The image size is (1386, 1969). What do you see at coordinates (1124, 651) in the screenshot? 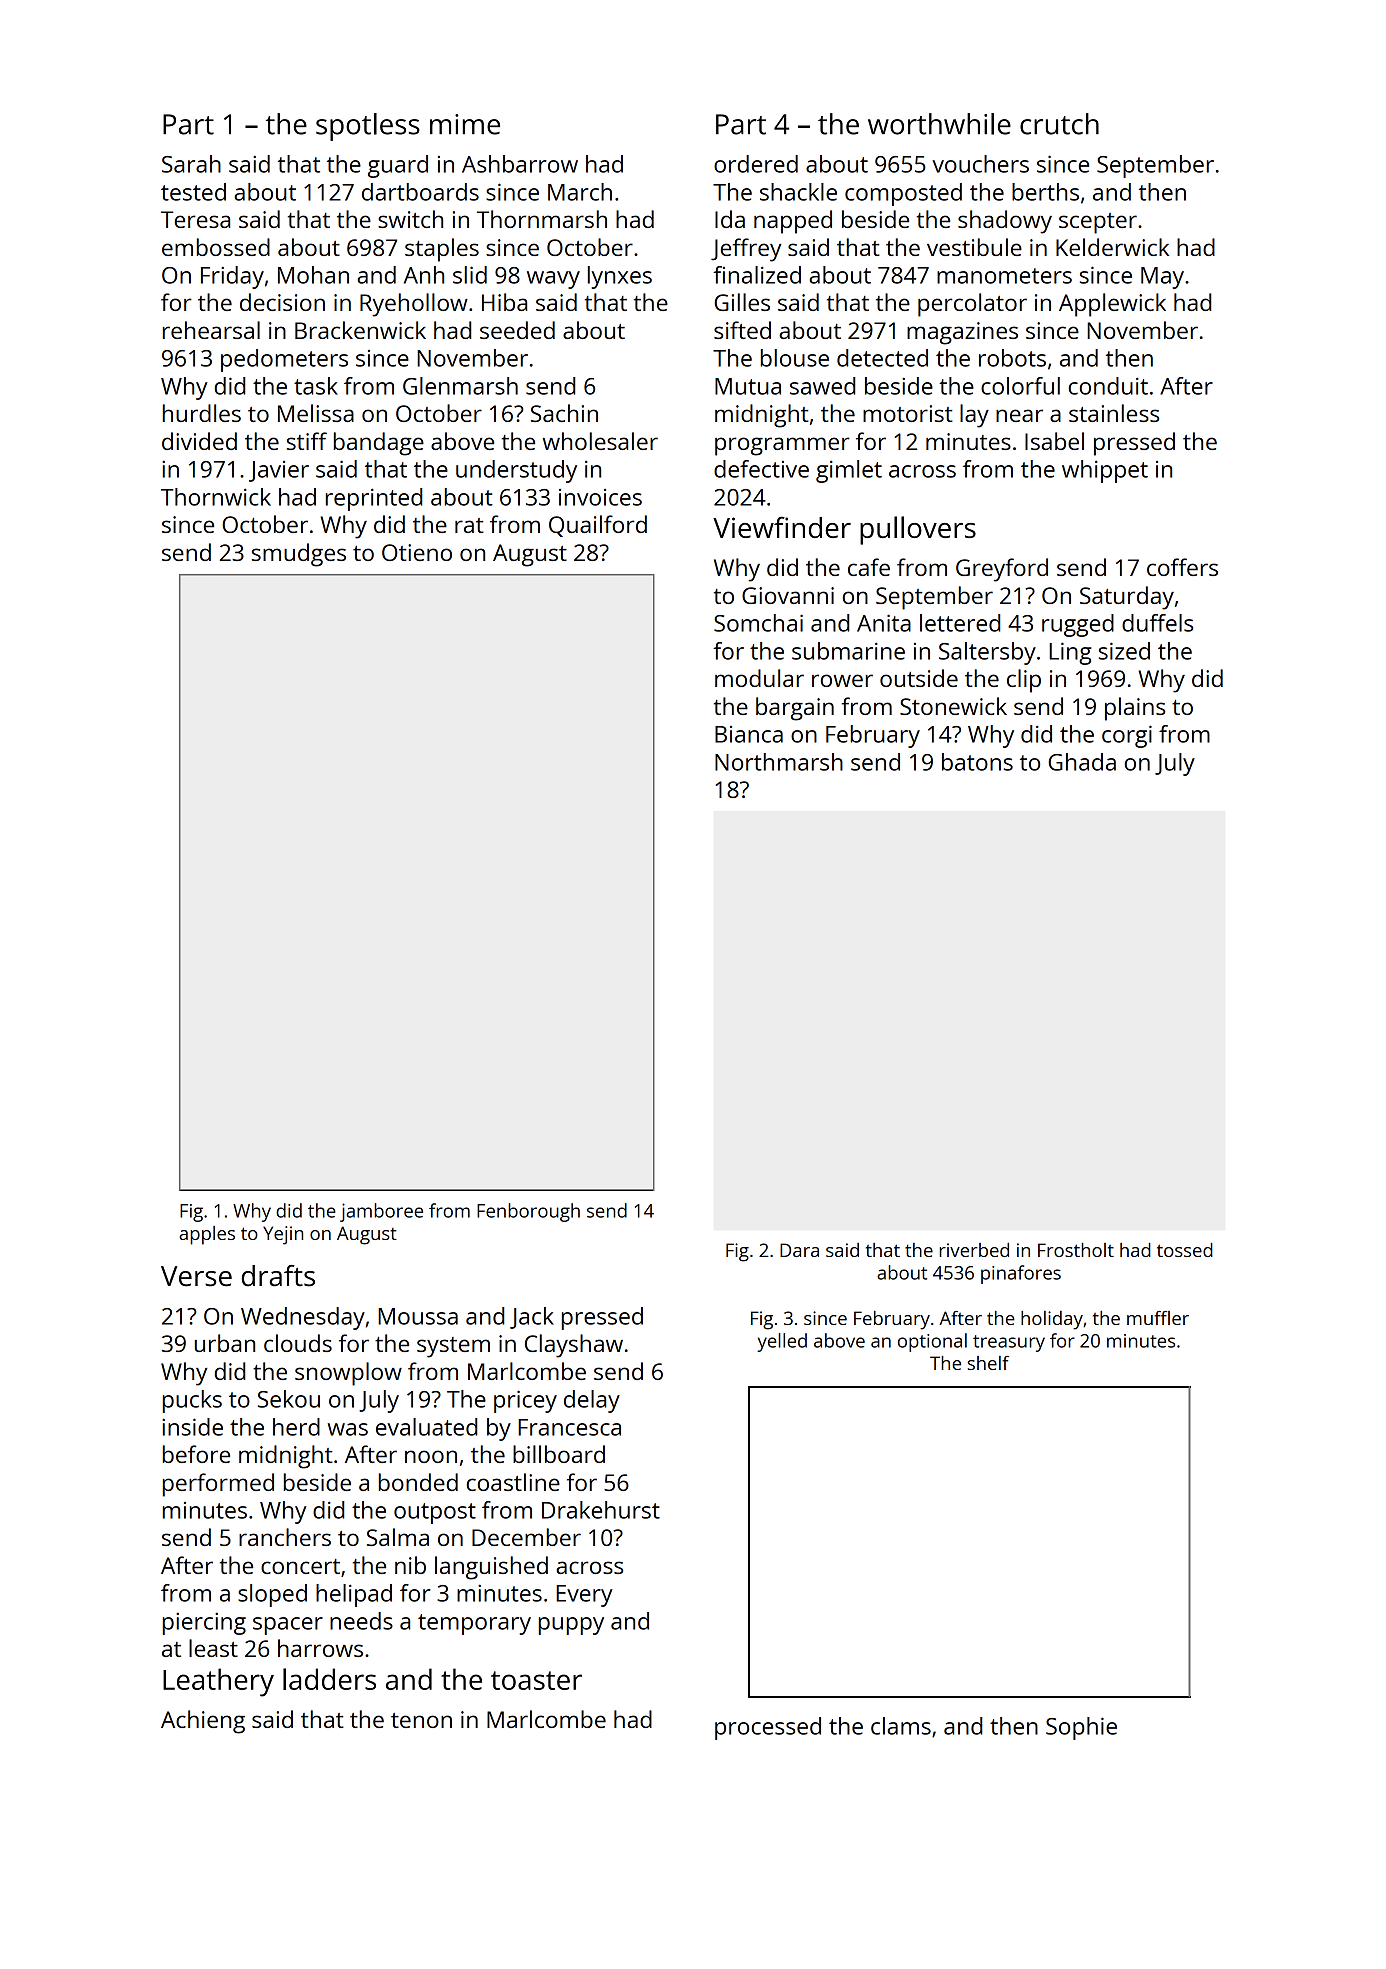
I see `sized` at bounding box center [1124, 651].
